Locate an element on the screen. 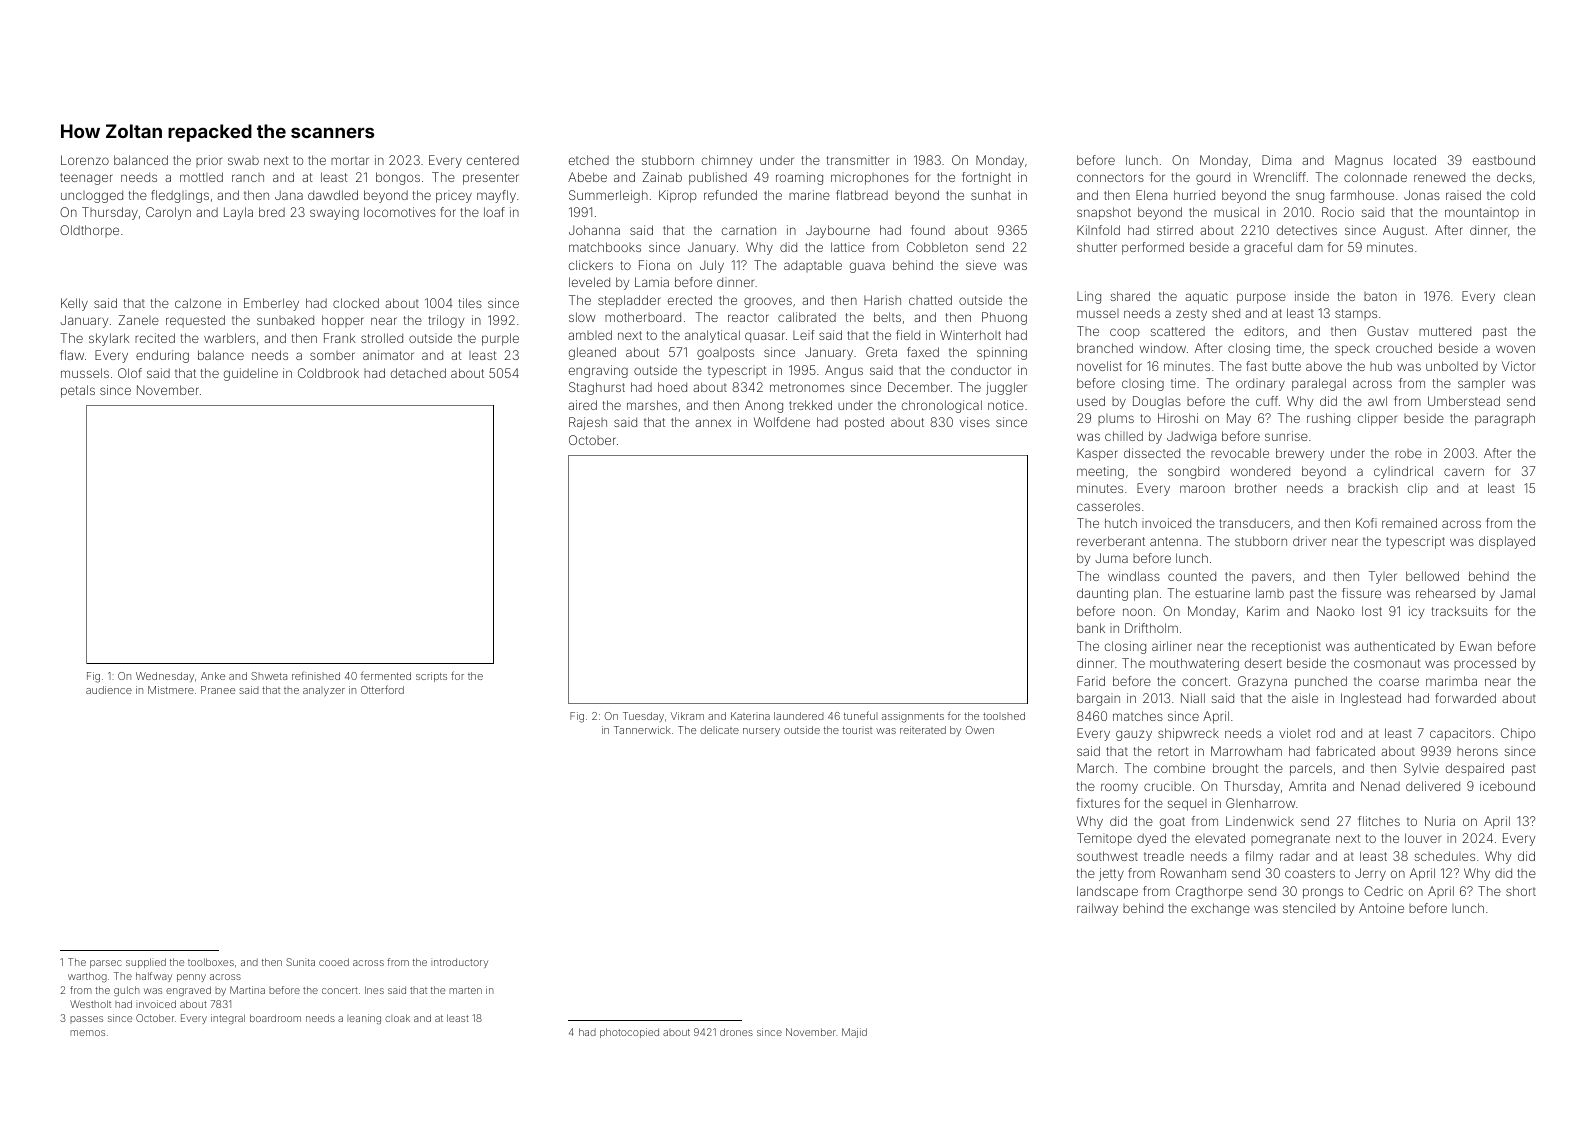  Majid is located at coordinates (854, 1033).
